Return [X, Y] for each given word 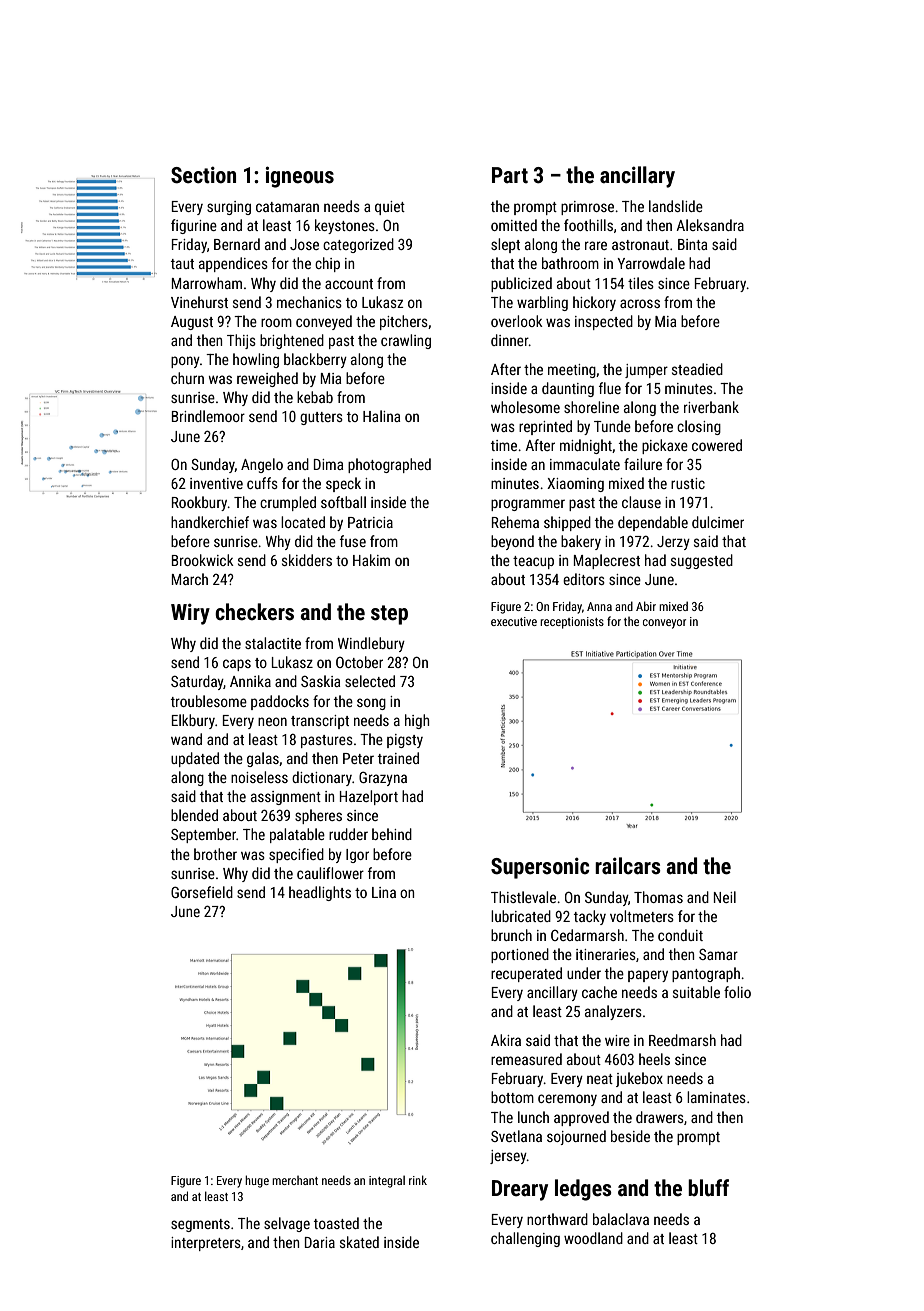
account [349, 284]
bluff [708, 1188]
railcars [628, 866]
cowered [717, 445]
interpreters [206, 1244]
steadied [697, 369]
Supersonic [540, 868]
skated [359, 1242]
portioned [520, 955]
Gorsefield [202, 892]
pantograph [706, 974]
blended [194, 815]
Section [203, 175]
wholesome [525, 407]
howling [256, 360]
